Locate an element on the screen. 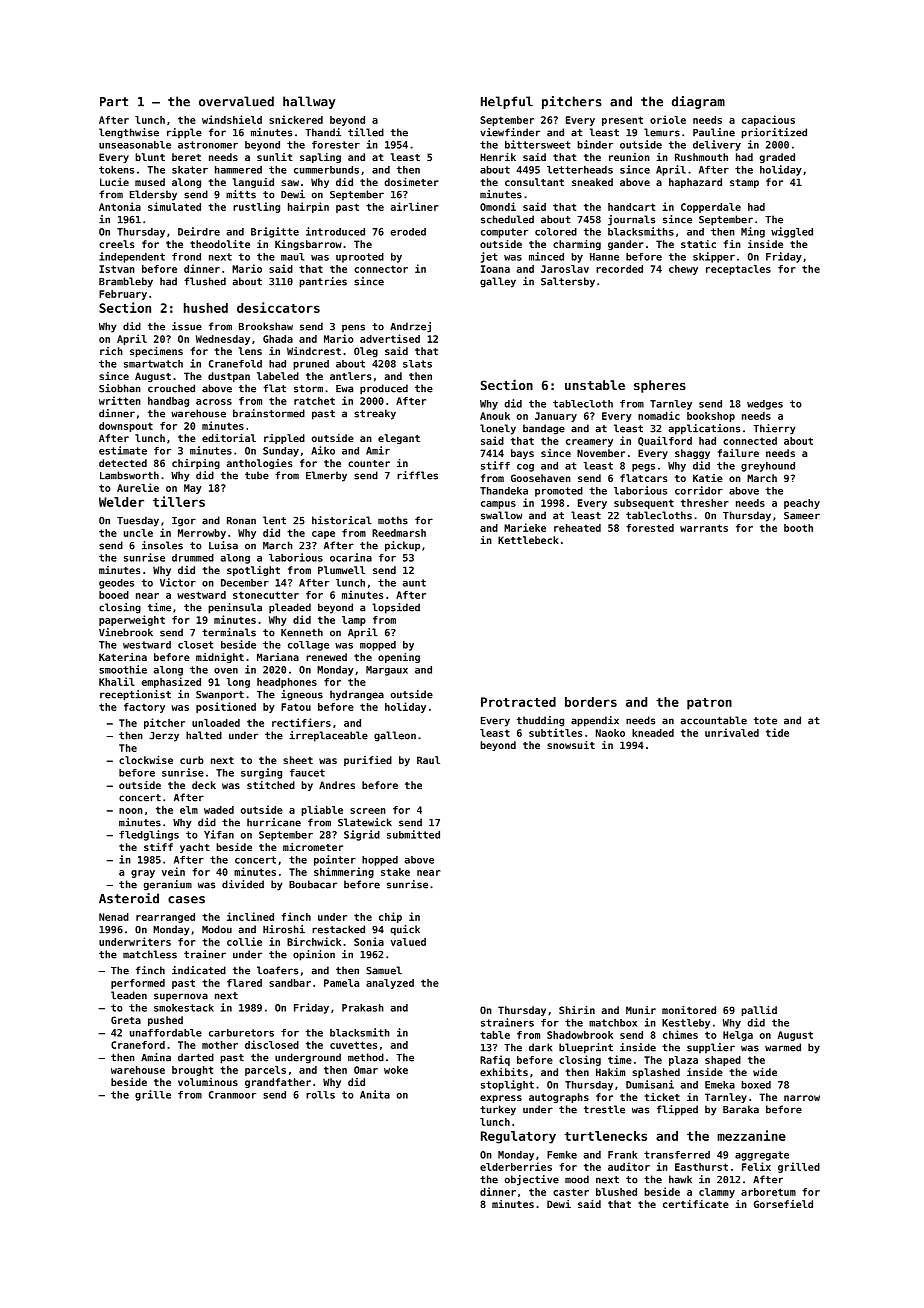  tide is located at coordinates (777, 732).
